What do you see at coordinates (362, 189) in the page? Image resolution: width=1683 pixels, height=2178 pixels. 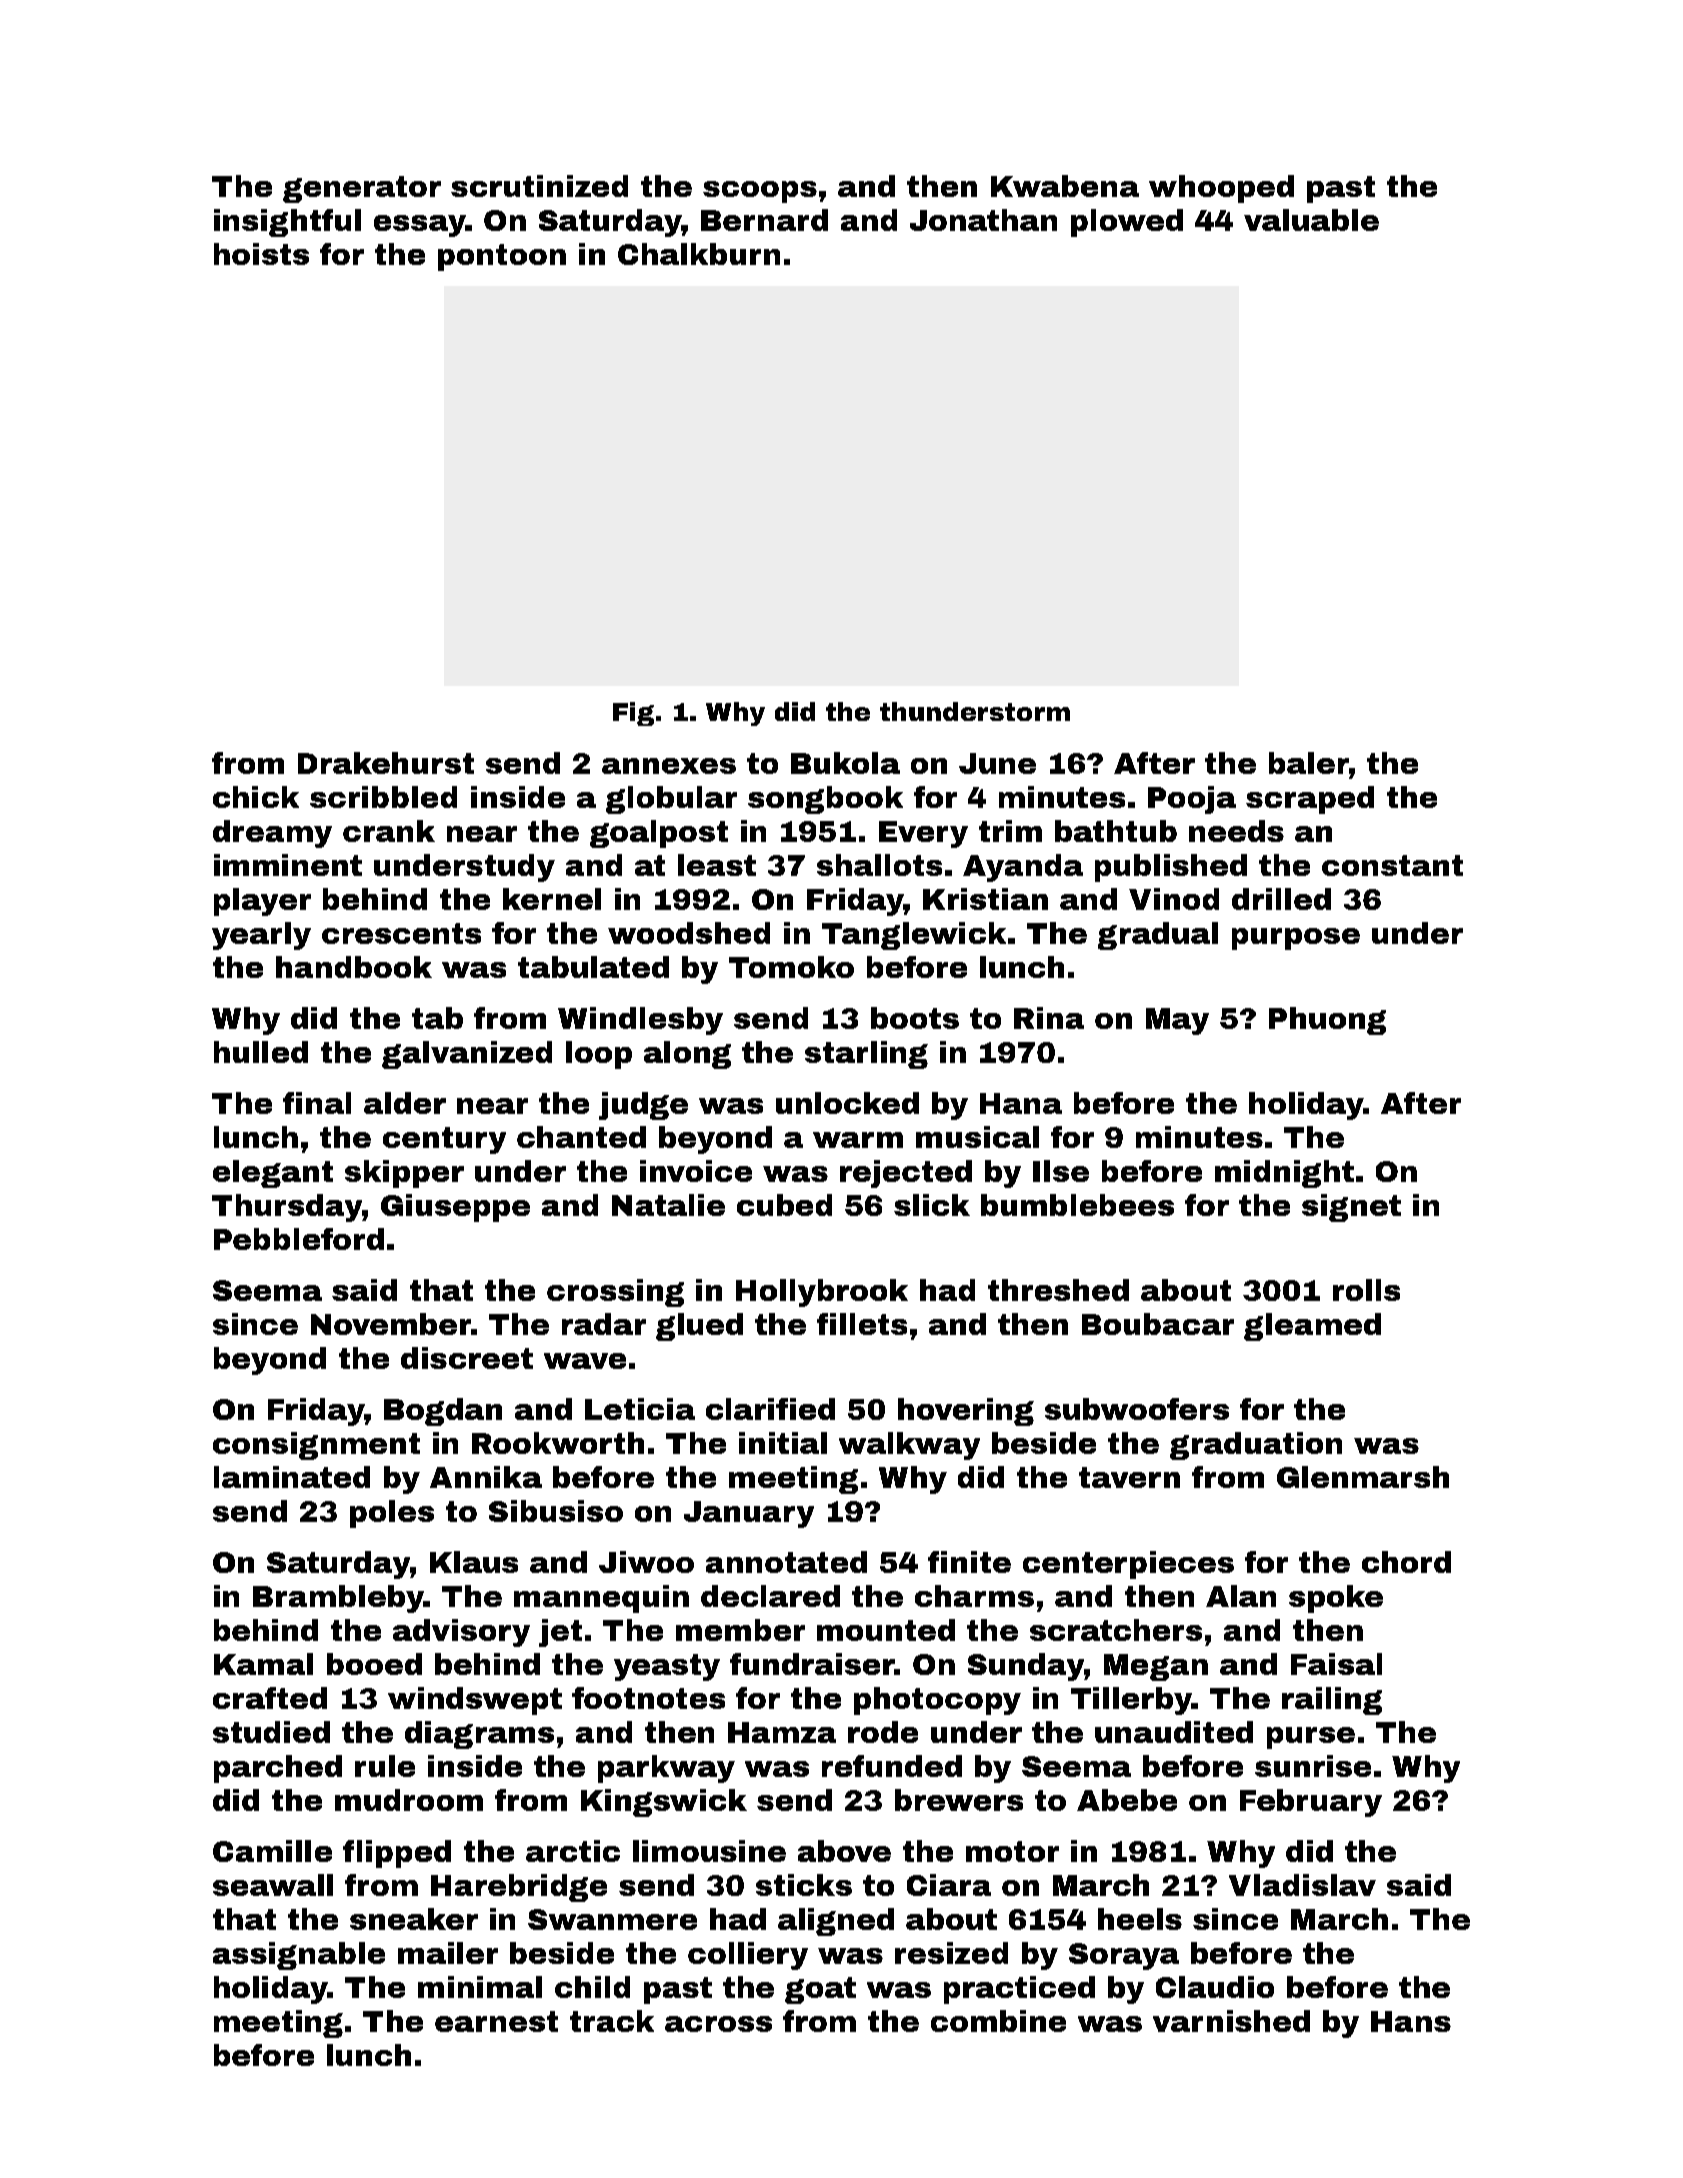 I see `generator` at bounding box center [362, 189].
